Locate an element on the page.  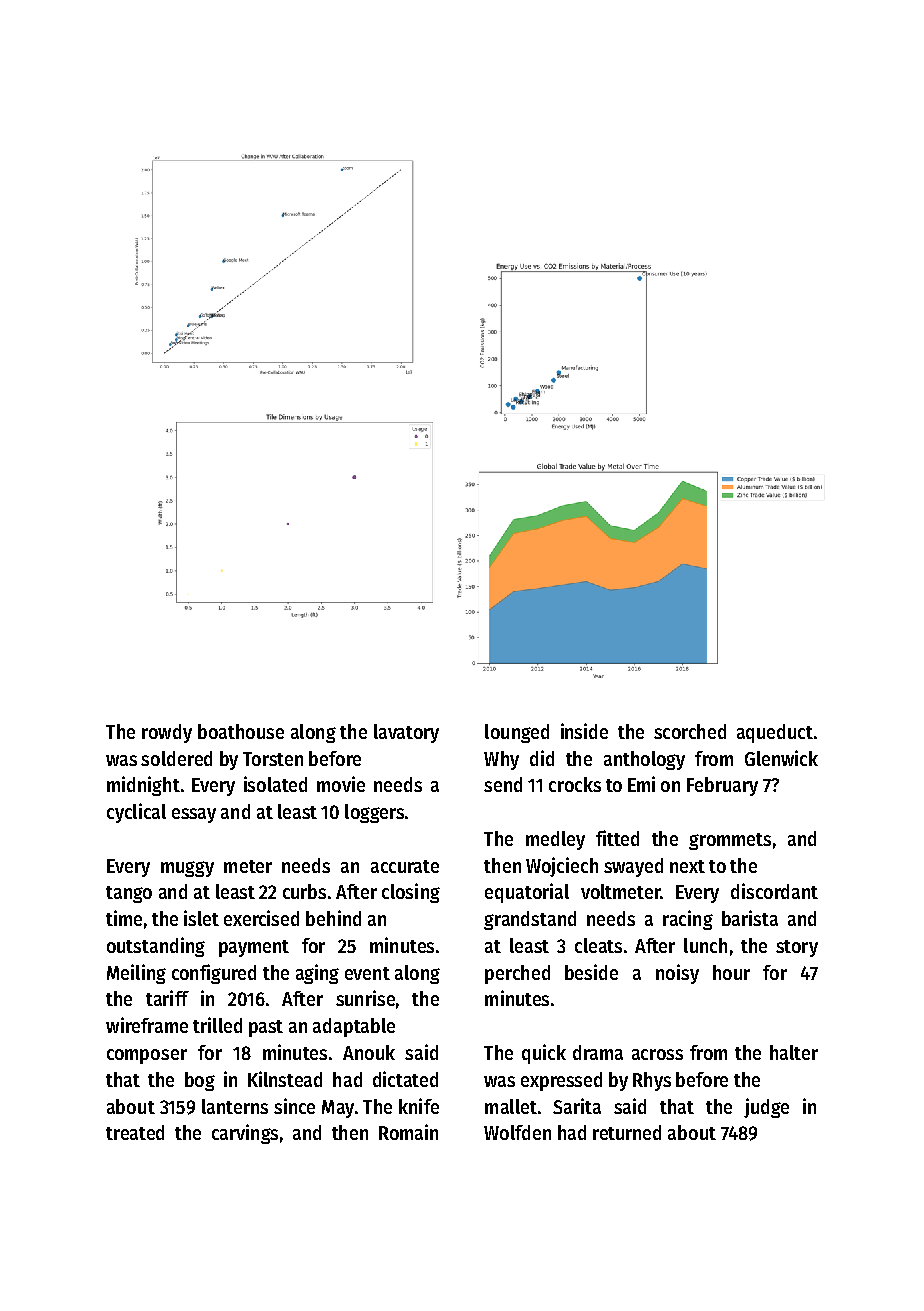
inside is located at coordinates (584, 731).
